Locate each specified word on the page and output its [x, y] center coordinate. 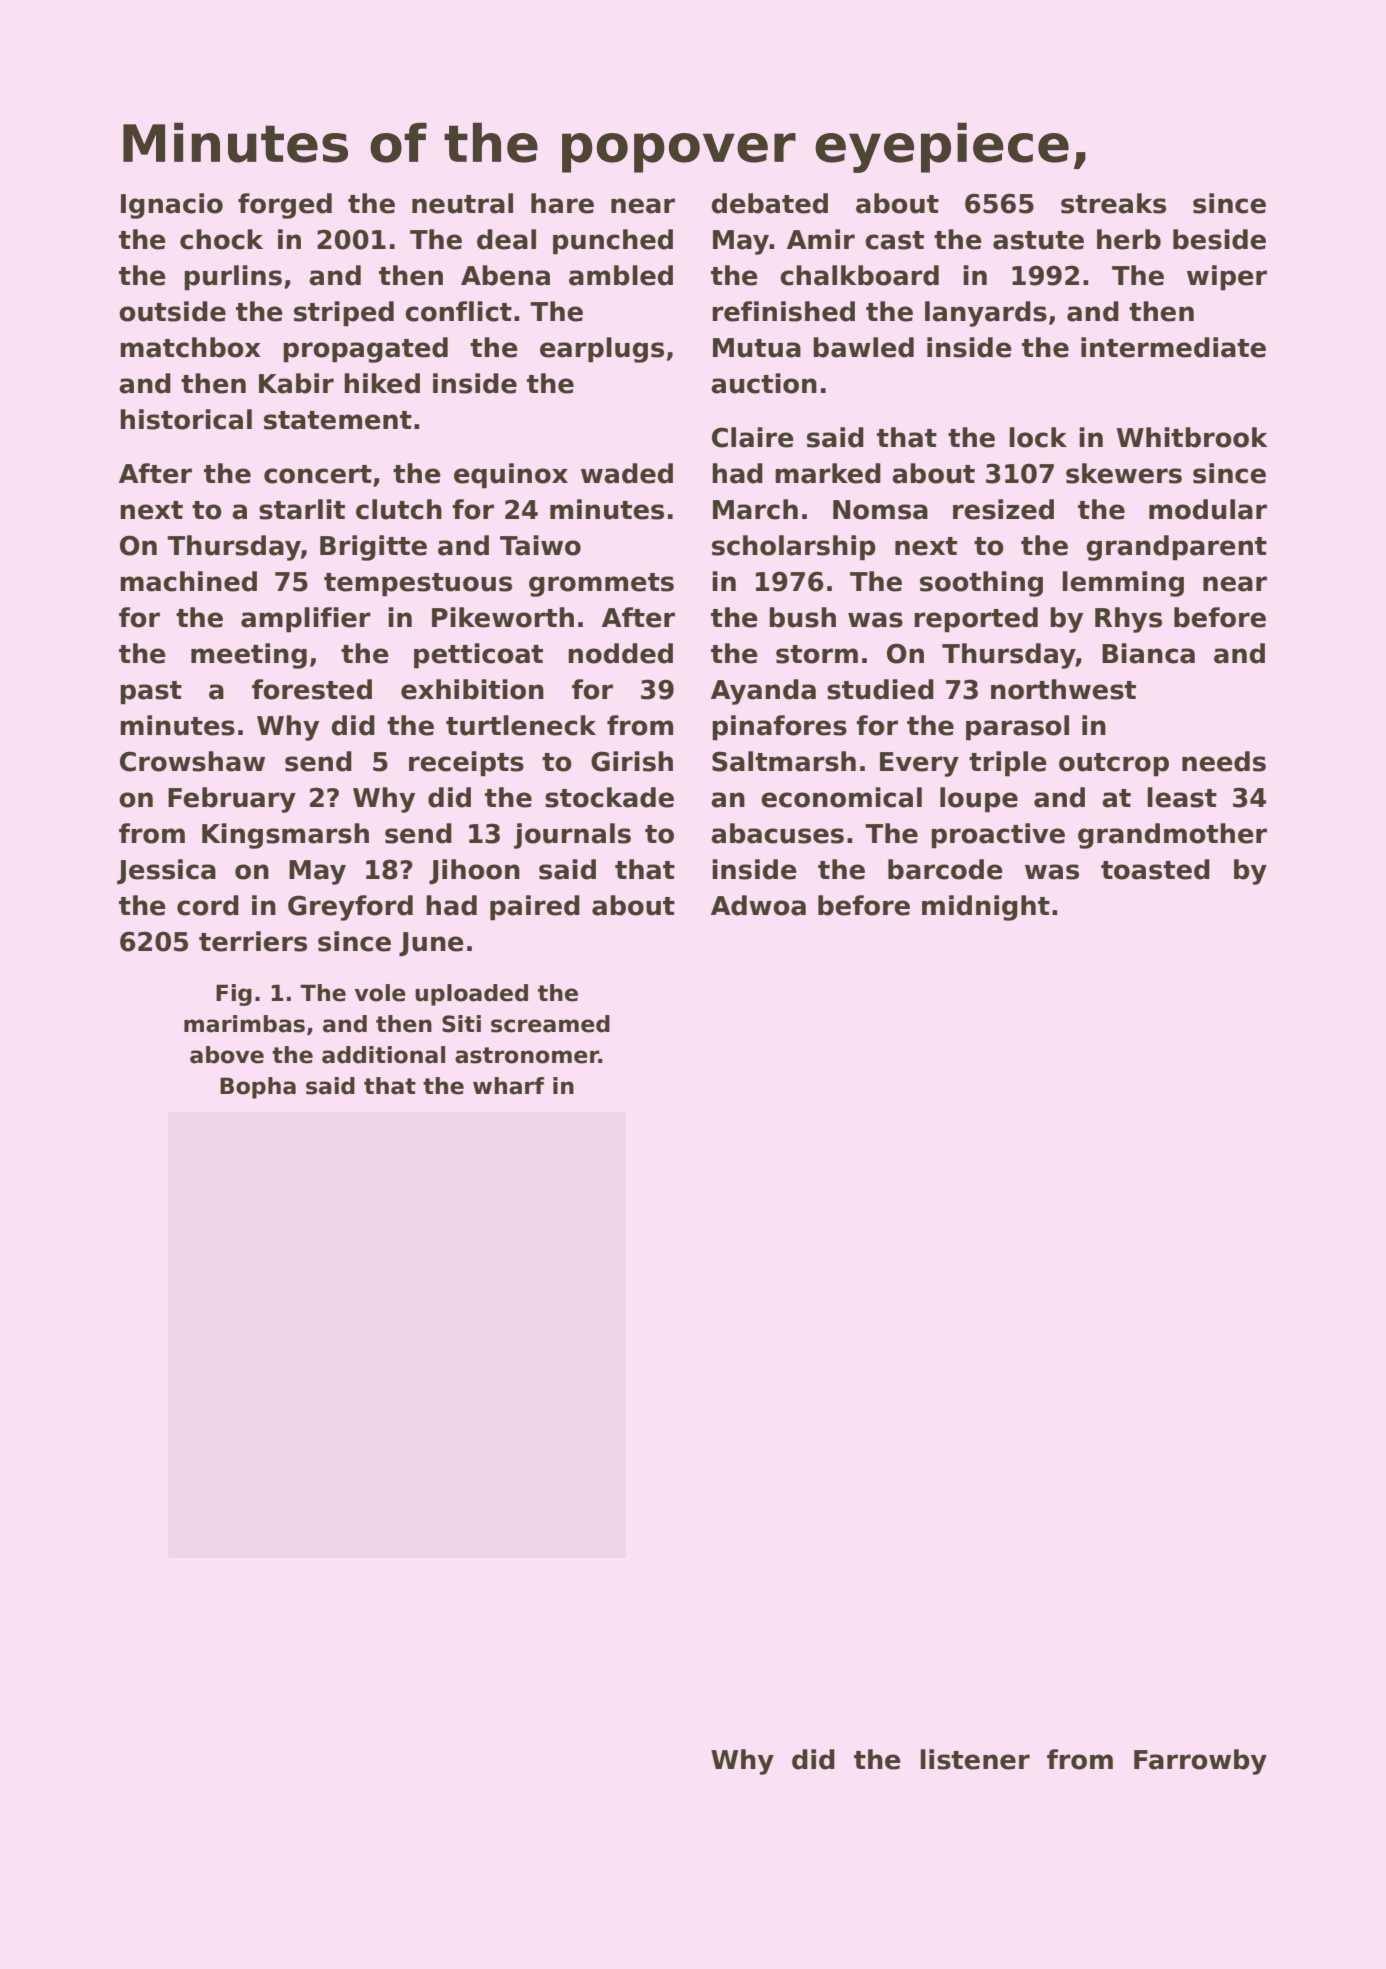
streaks [1113, 203]
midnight [986, 908]
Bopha [258, 1088]
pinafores [779, 728]
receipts [466, 764]
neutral [462, 203]
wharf [508, 1086]
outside [172, 311]
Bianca [1148, 653]
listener [975, 1759]
